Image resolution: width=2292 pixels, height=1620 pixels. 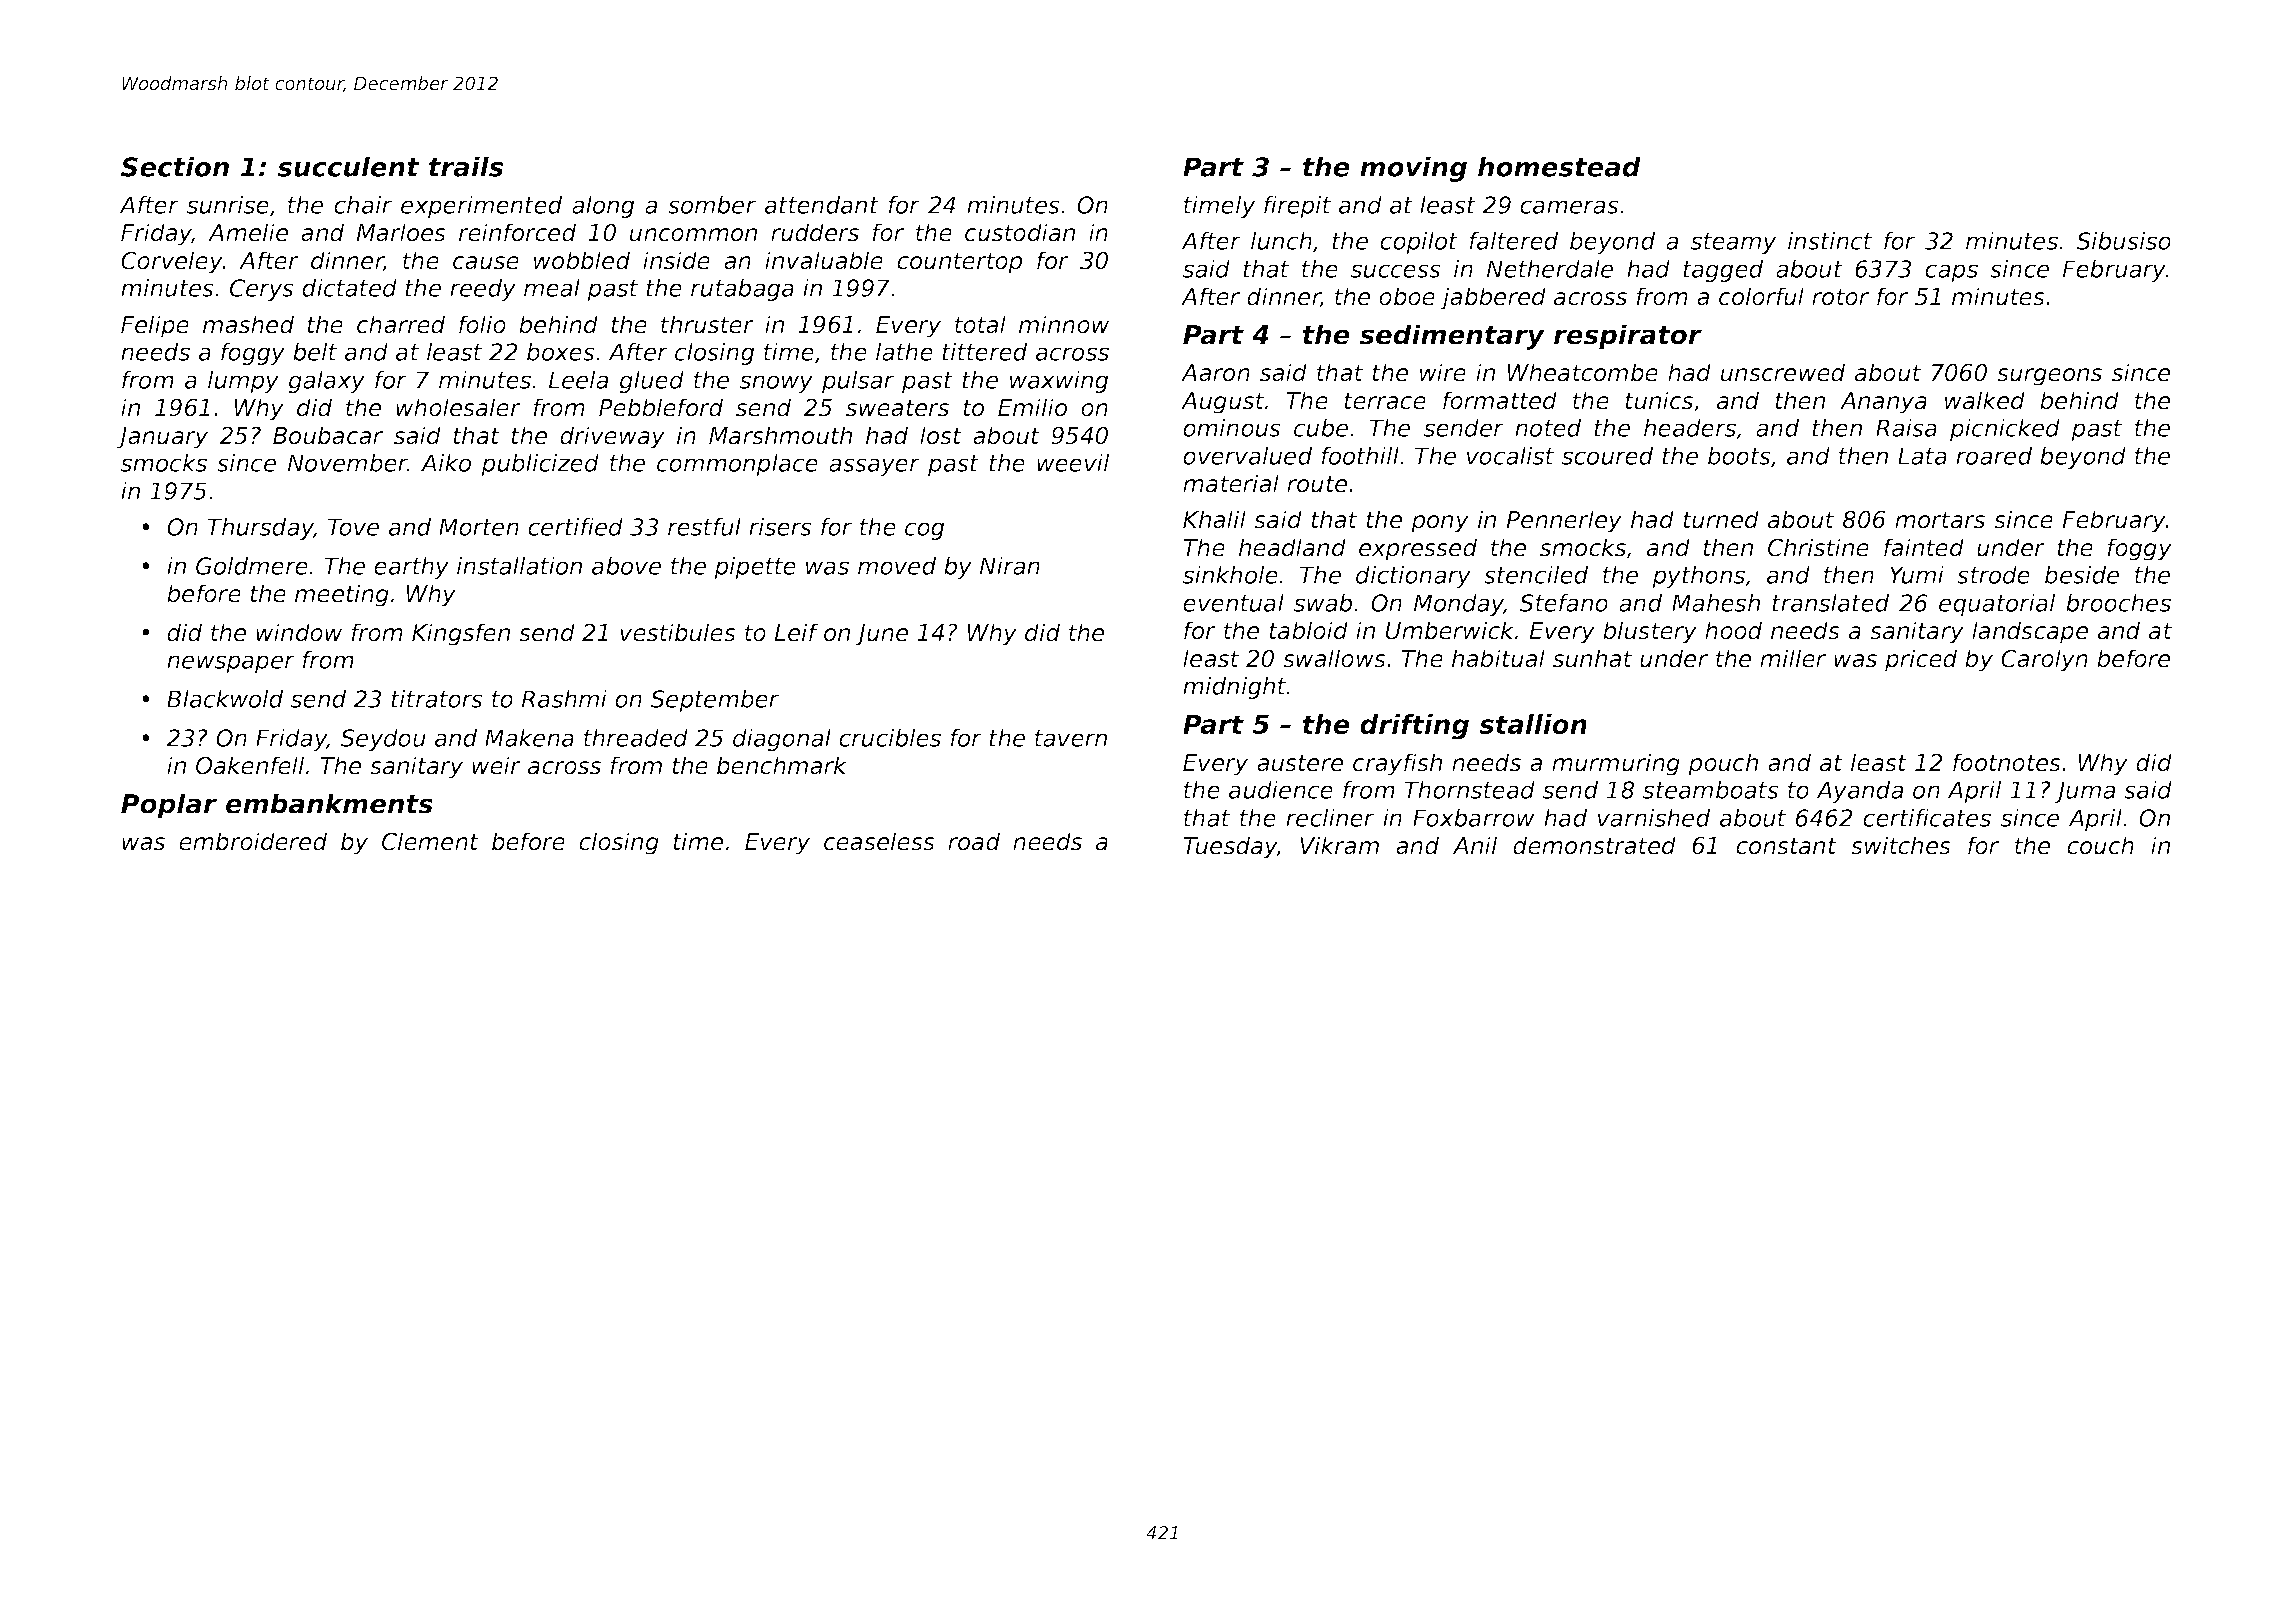 What do you see at coordinates (2044, 660) in the document?
I see `Carolyn` at bounding box center [2044, 660].
